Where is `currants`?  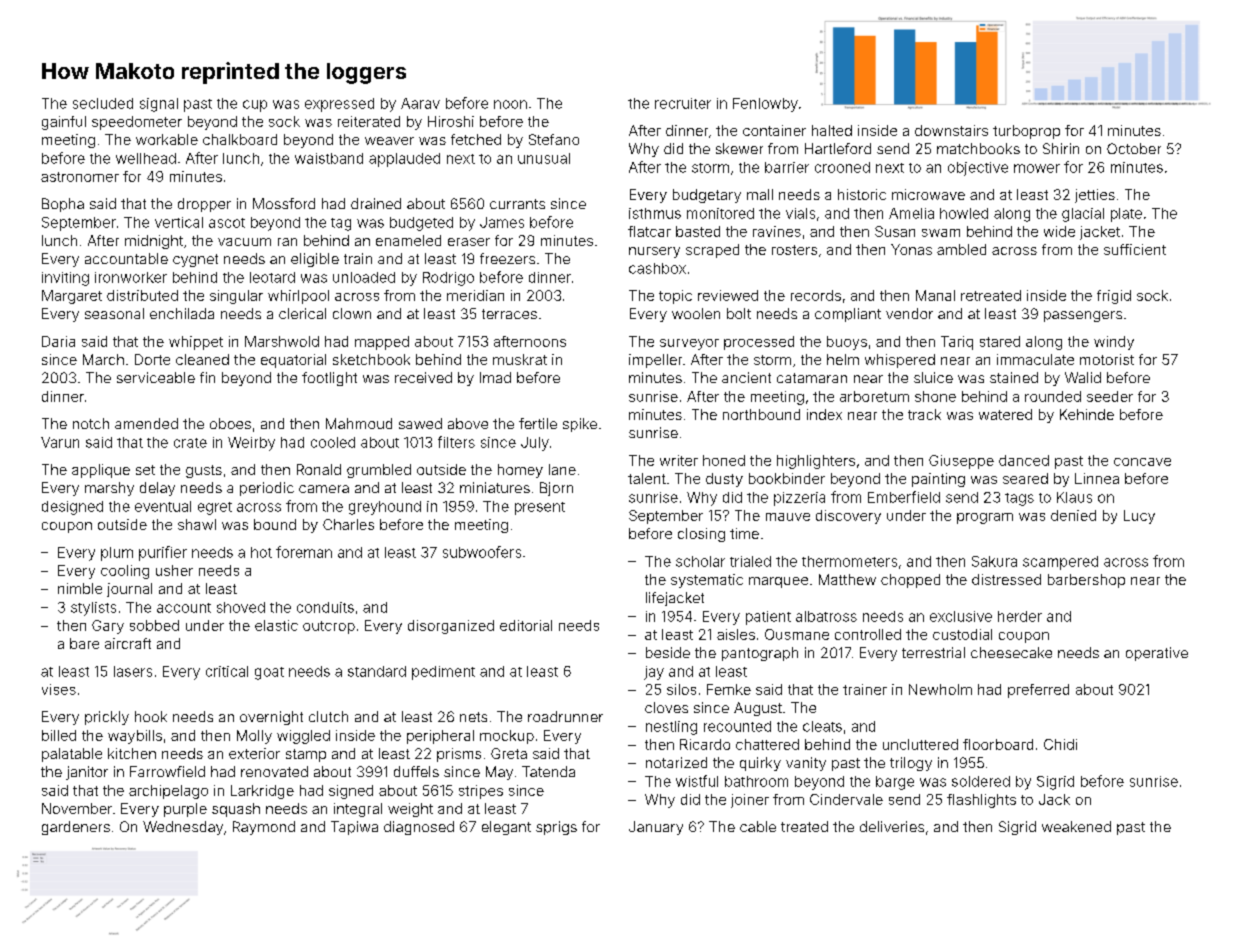 currants is located at coordinates (517, 204).
